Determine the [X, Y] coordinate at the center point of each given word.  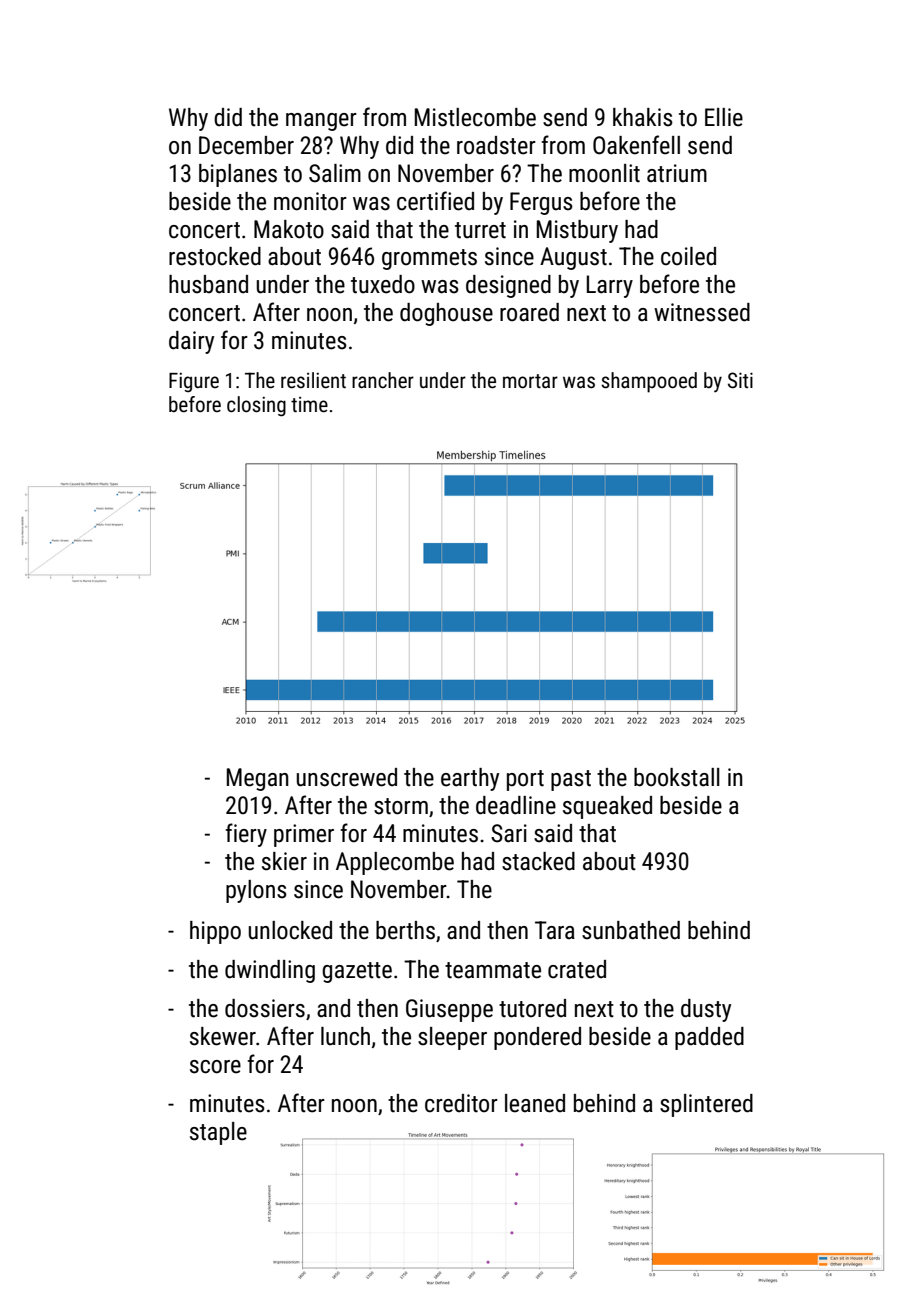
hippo [215, 932]
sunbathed [631, 930]
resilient [313, 380]
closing [256, 406]
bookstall [677, 777]
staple [218, 1133]
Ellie [724, 117]
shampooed [649, 382]
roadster [496, 145]
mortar [530, 381]
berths [405, 930]
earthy [470, 779]
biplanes [238, 175]
